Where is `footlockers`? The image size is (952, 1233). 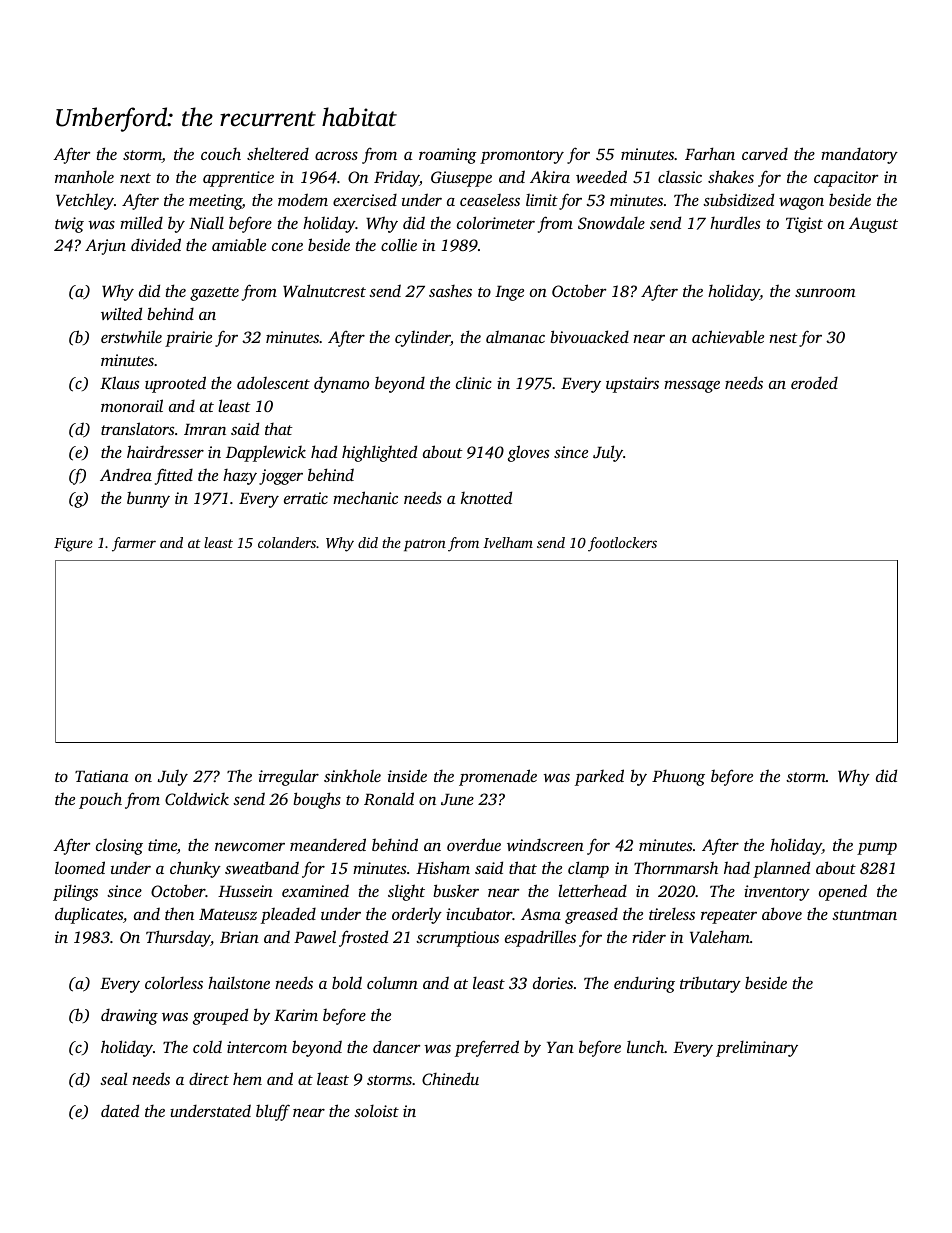
footlockers is located at coordinates (622, 544).
